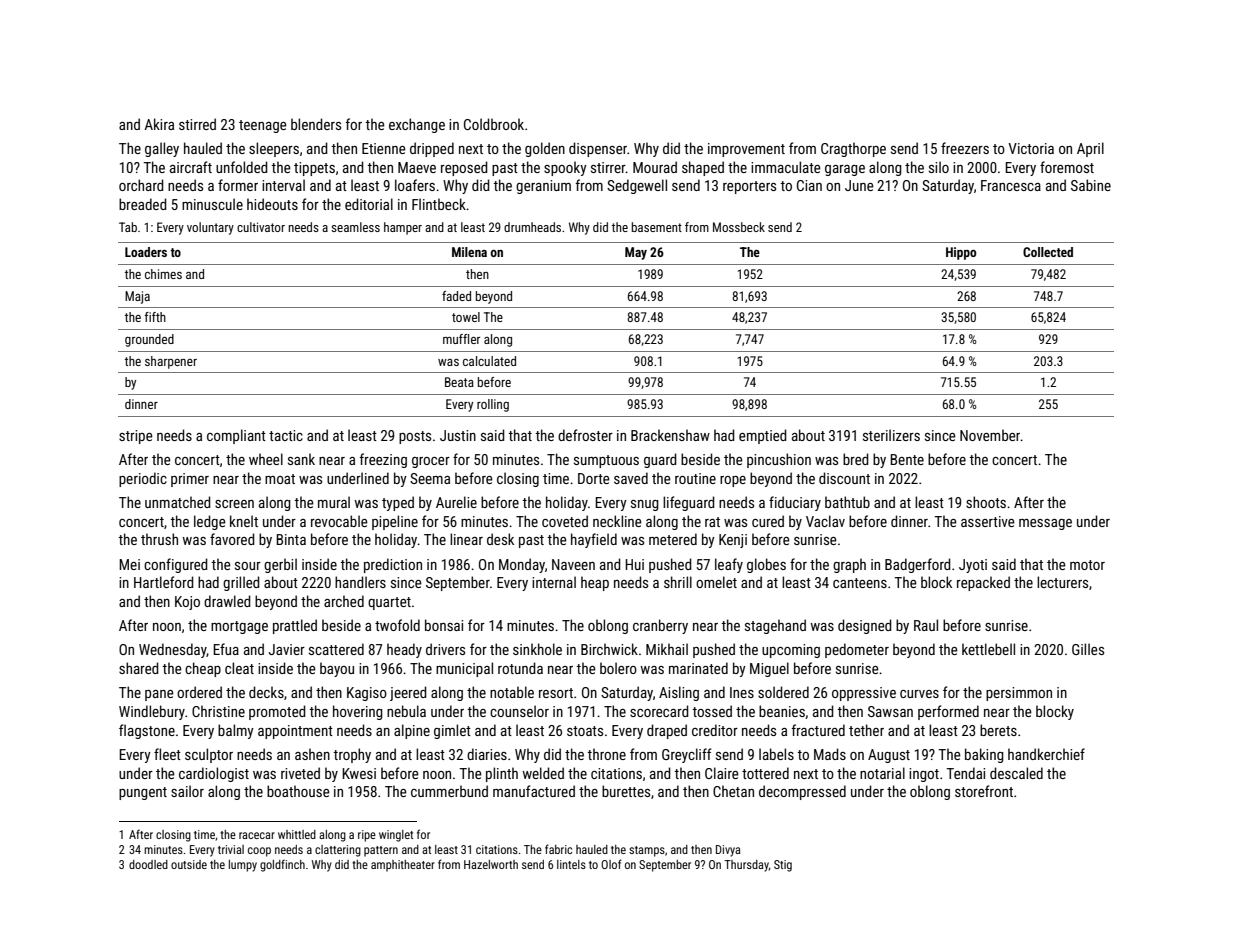 The image size is (1233, 952). I want to click on blenders, so click(316, 124).
